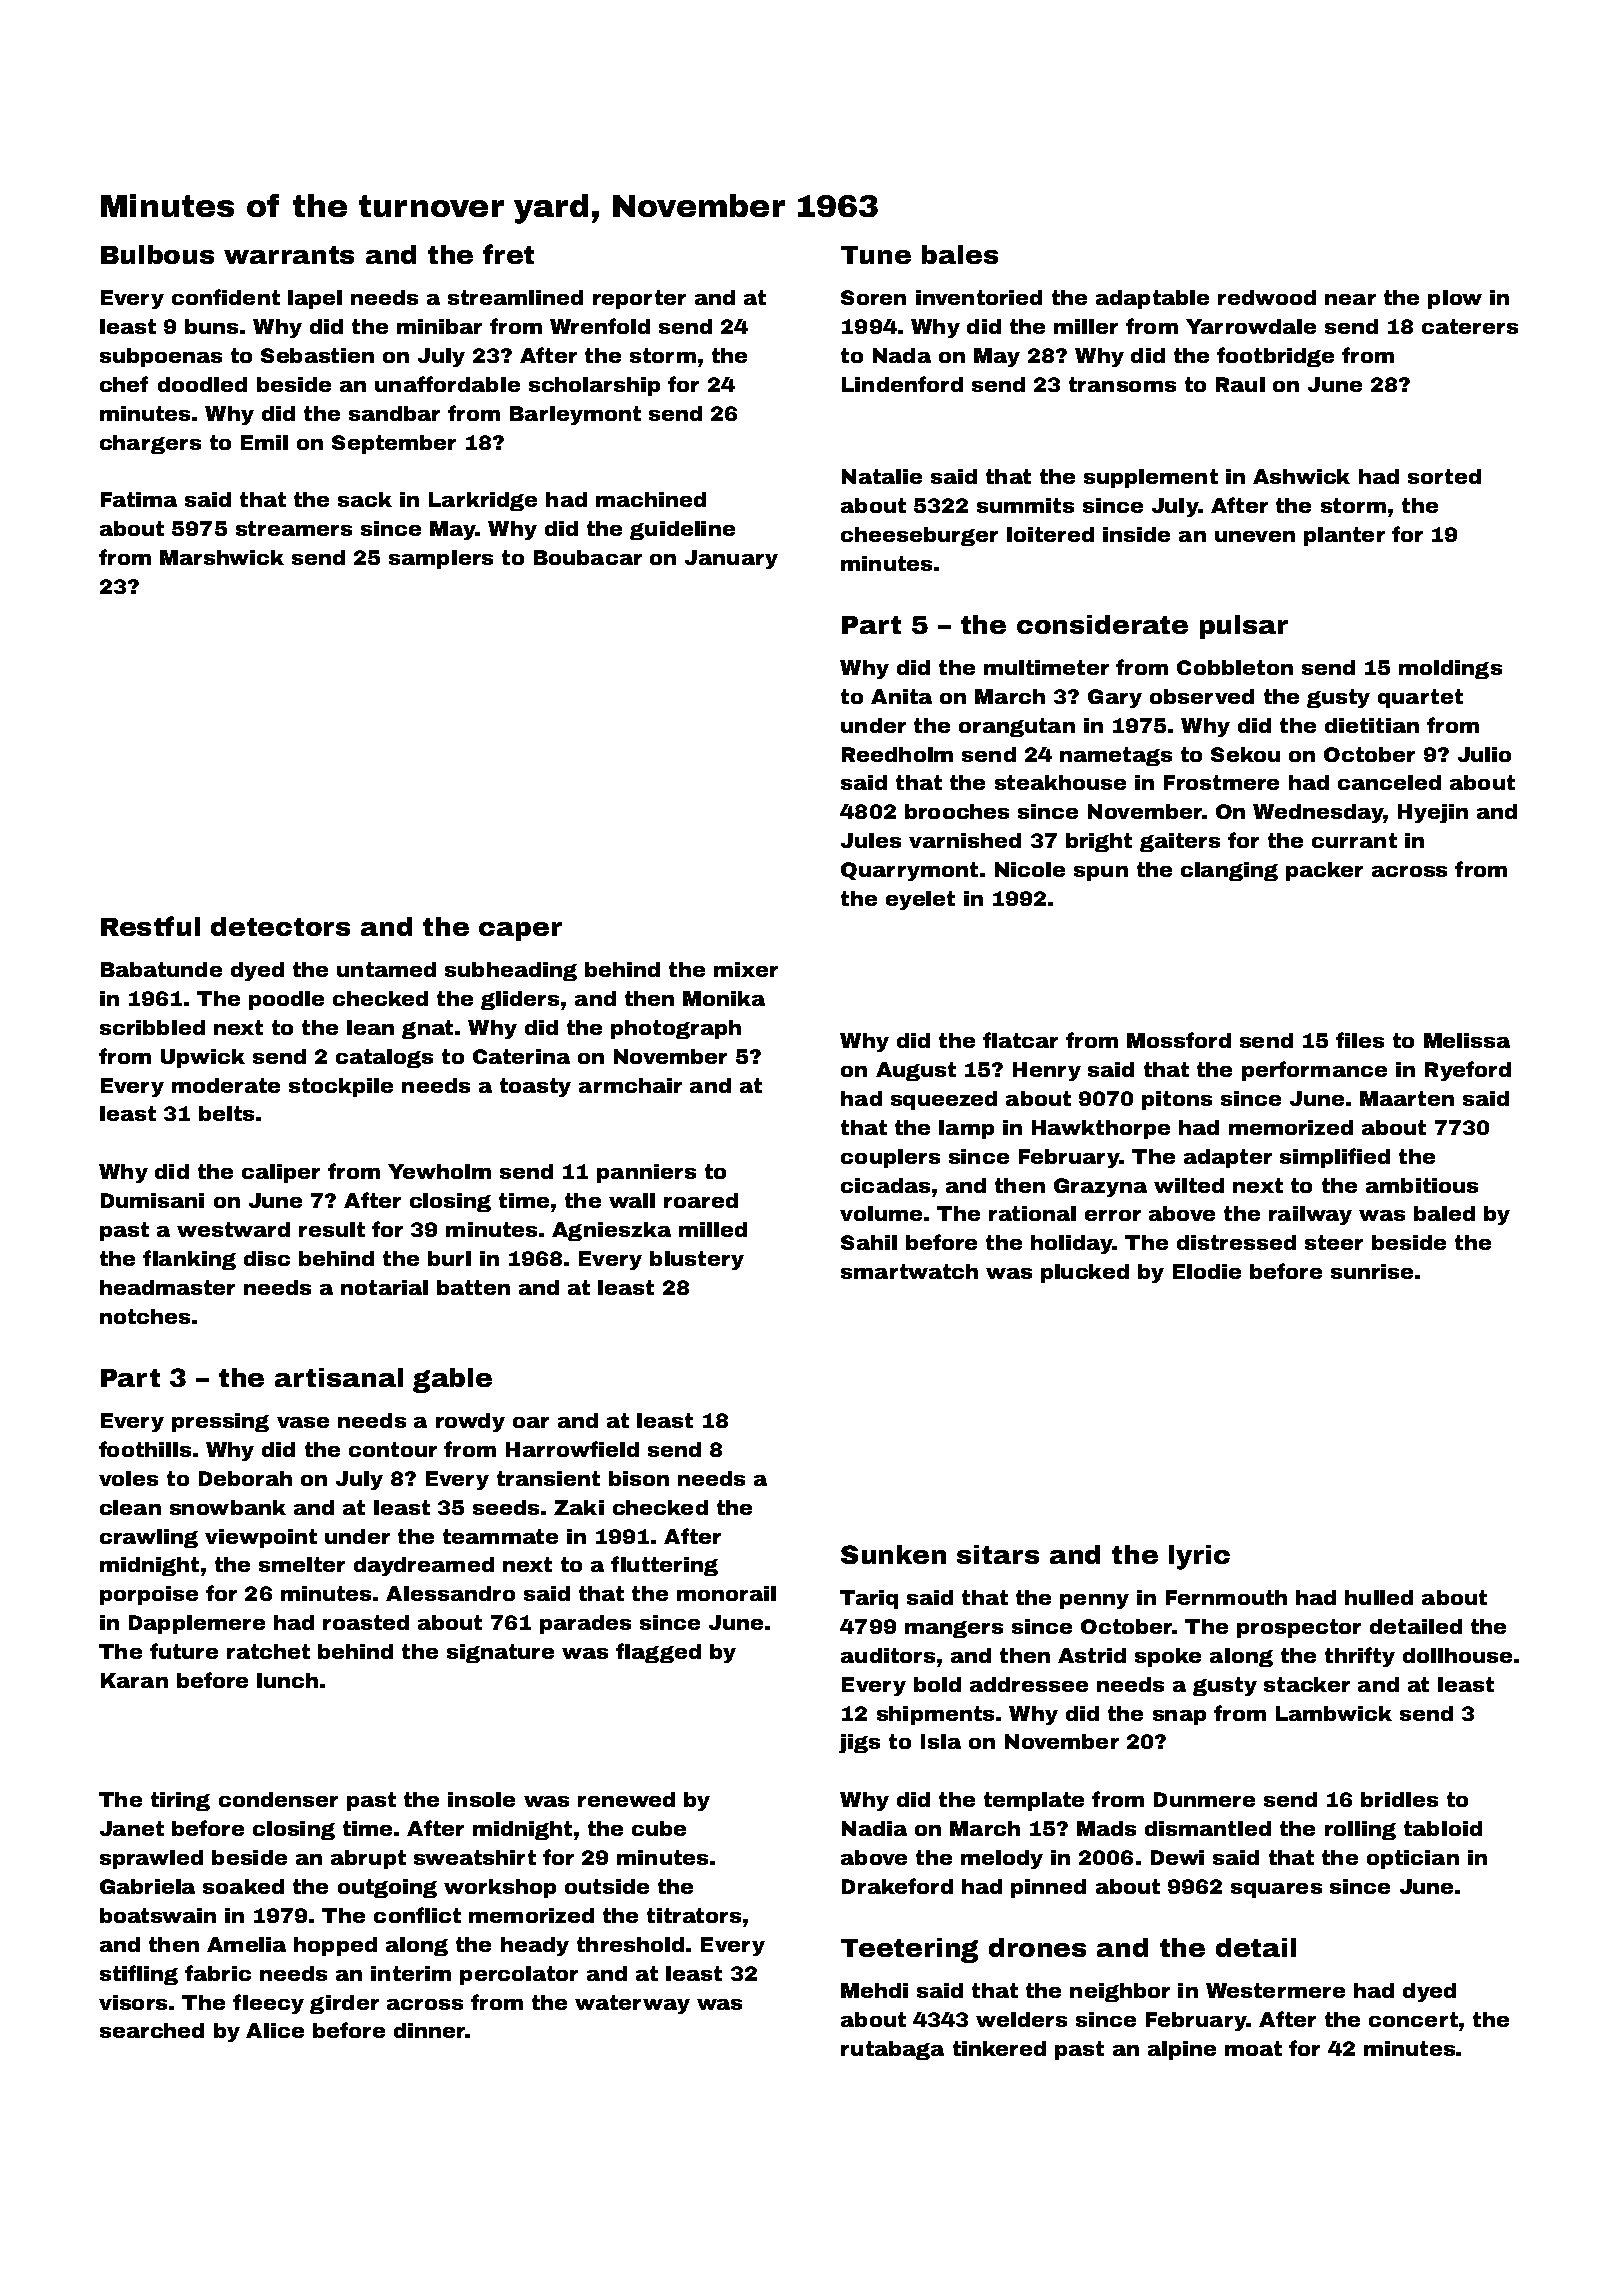 The width and height of the screenshot is (1620, 2292). What do you see at coordinates (876, 255) in the screenshot?
I see `Tune` at bounding box center [876, 255].
